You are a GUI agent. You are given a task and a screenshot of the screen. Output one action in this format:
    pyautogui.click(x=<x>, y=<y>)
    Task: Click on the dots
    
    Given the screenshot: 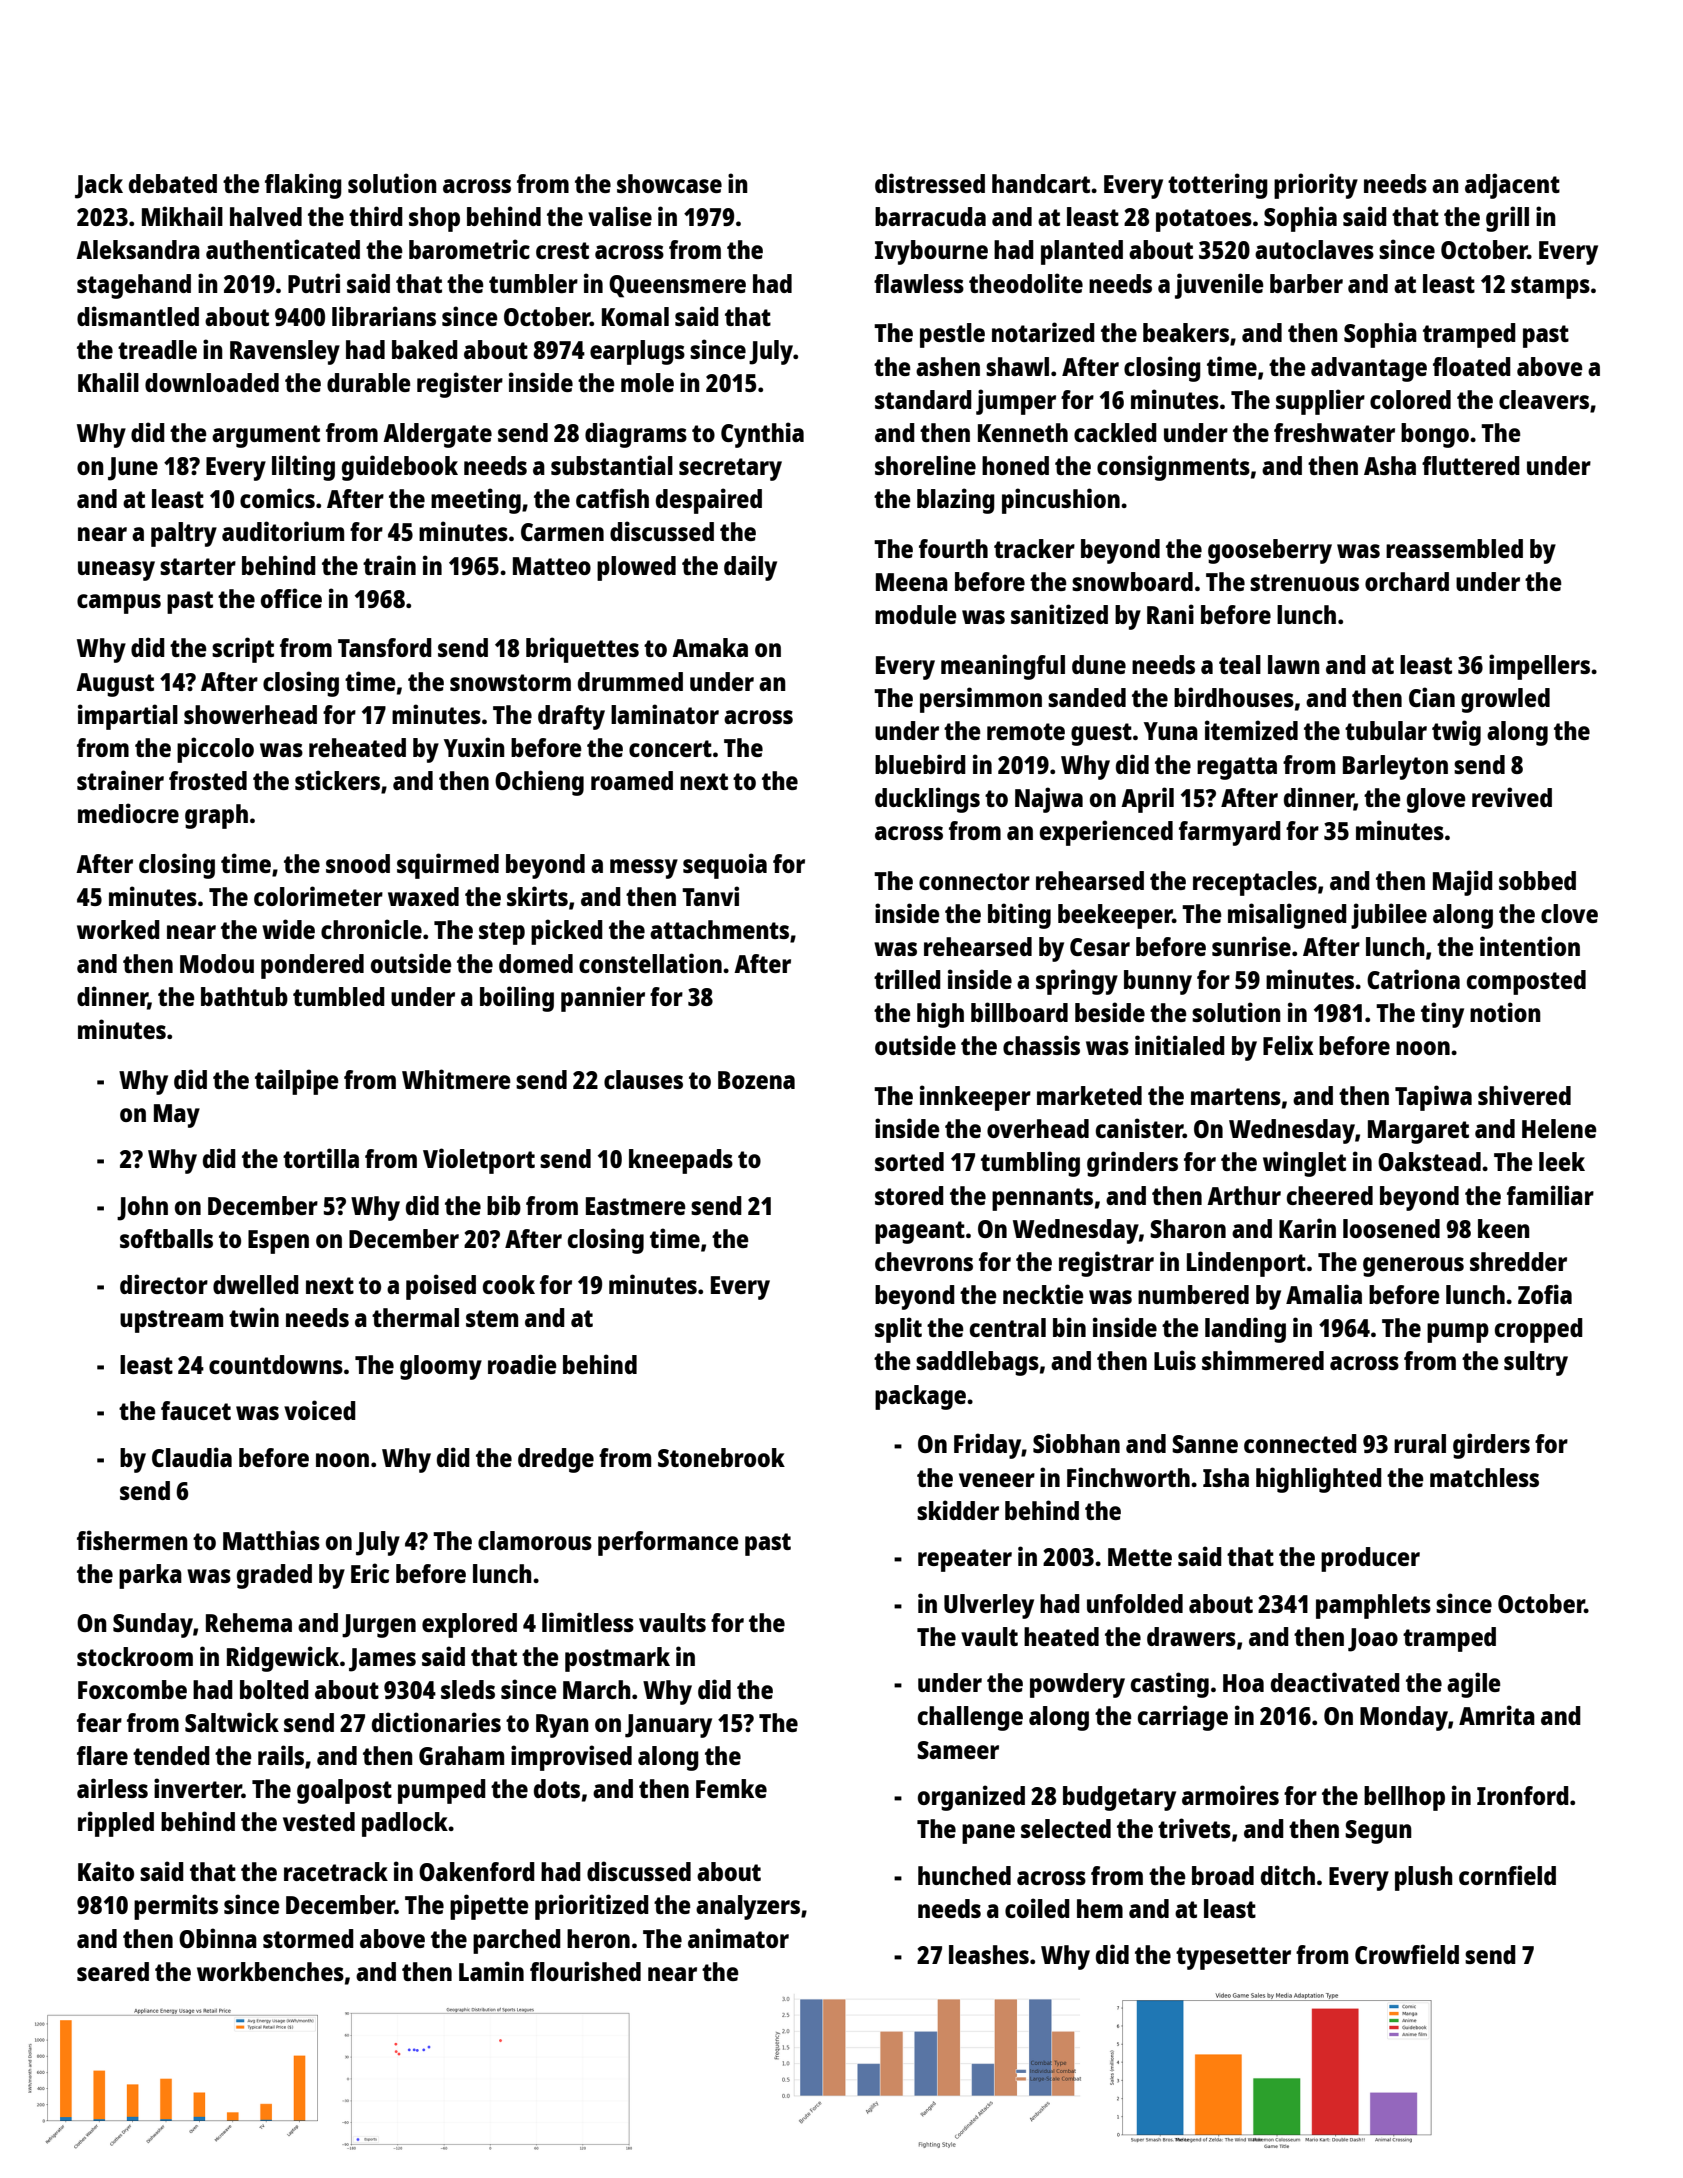 What is the action you would take?
    pyautogui.click(x=557, y=1788)
